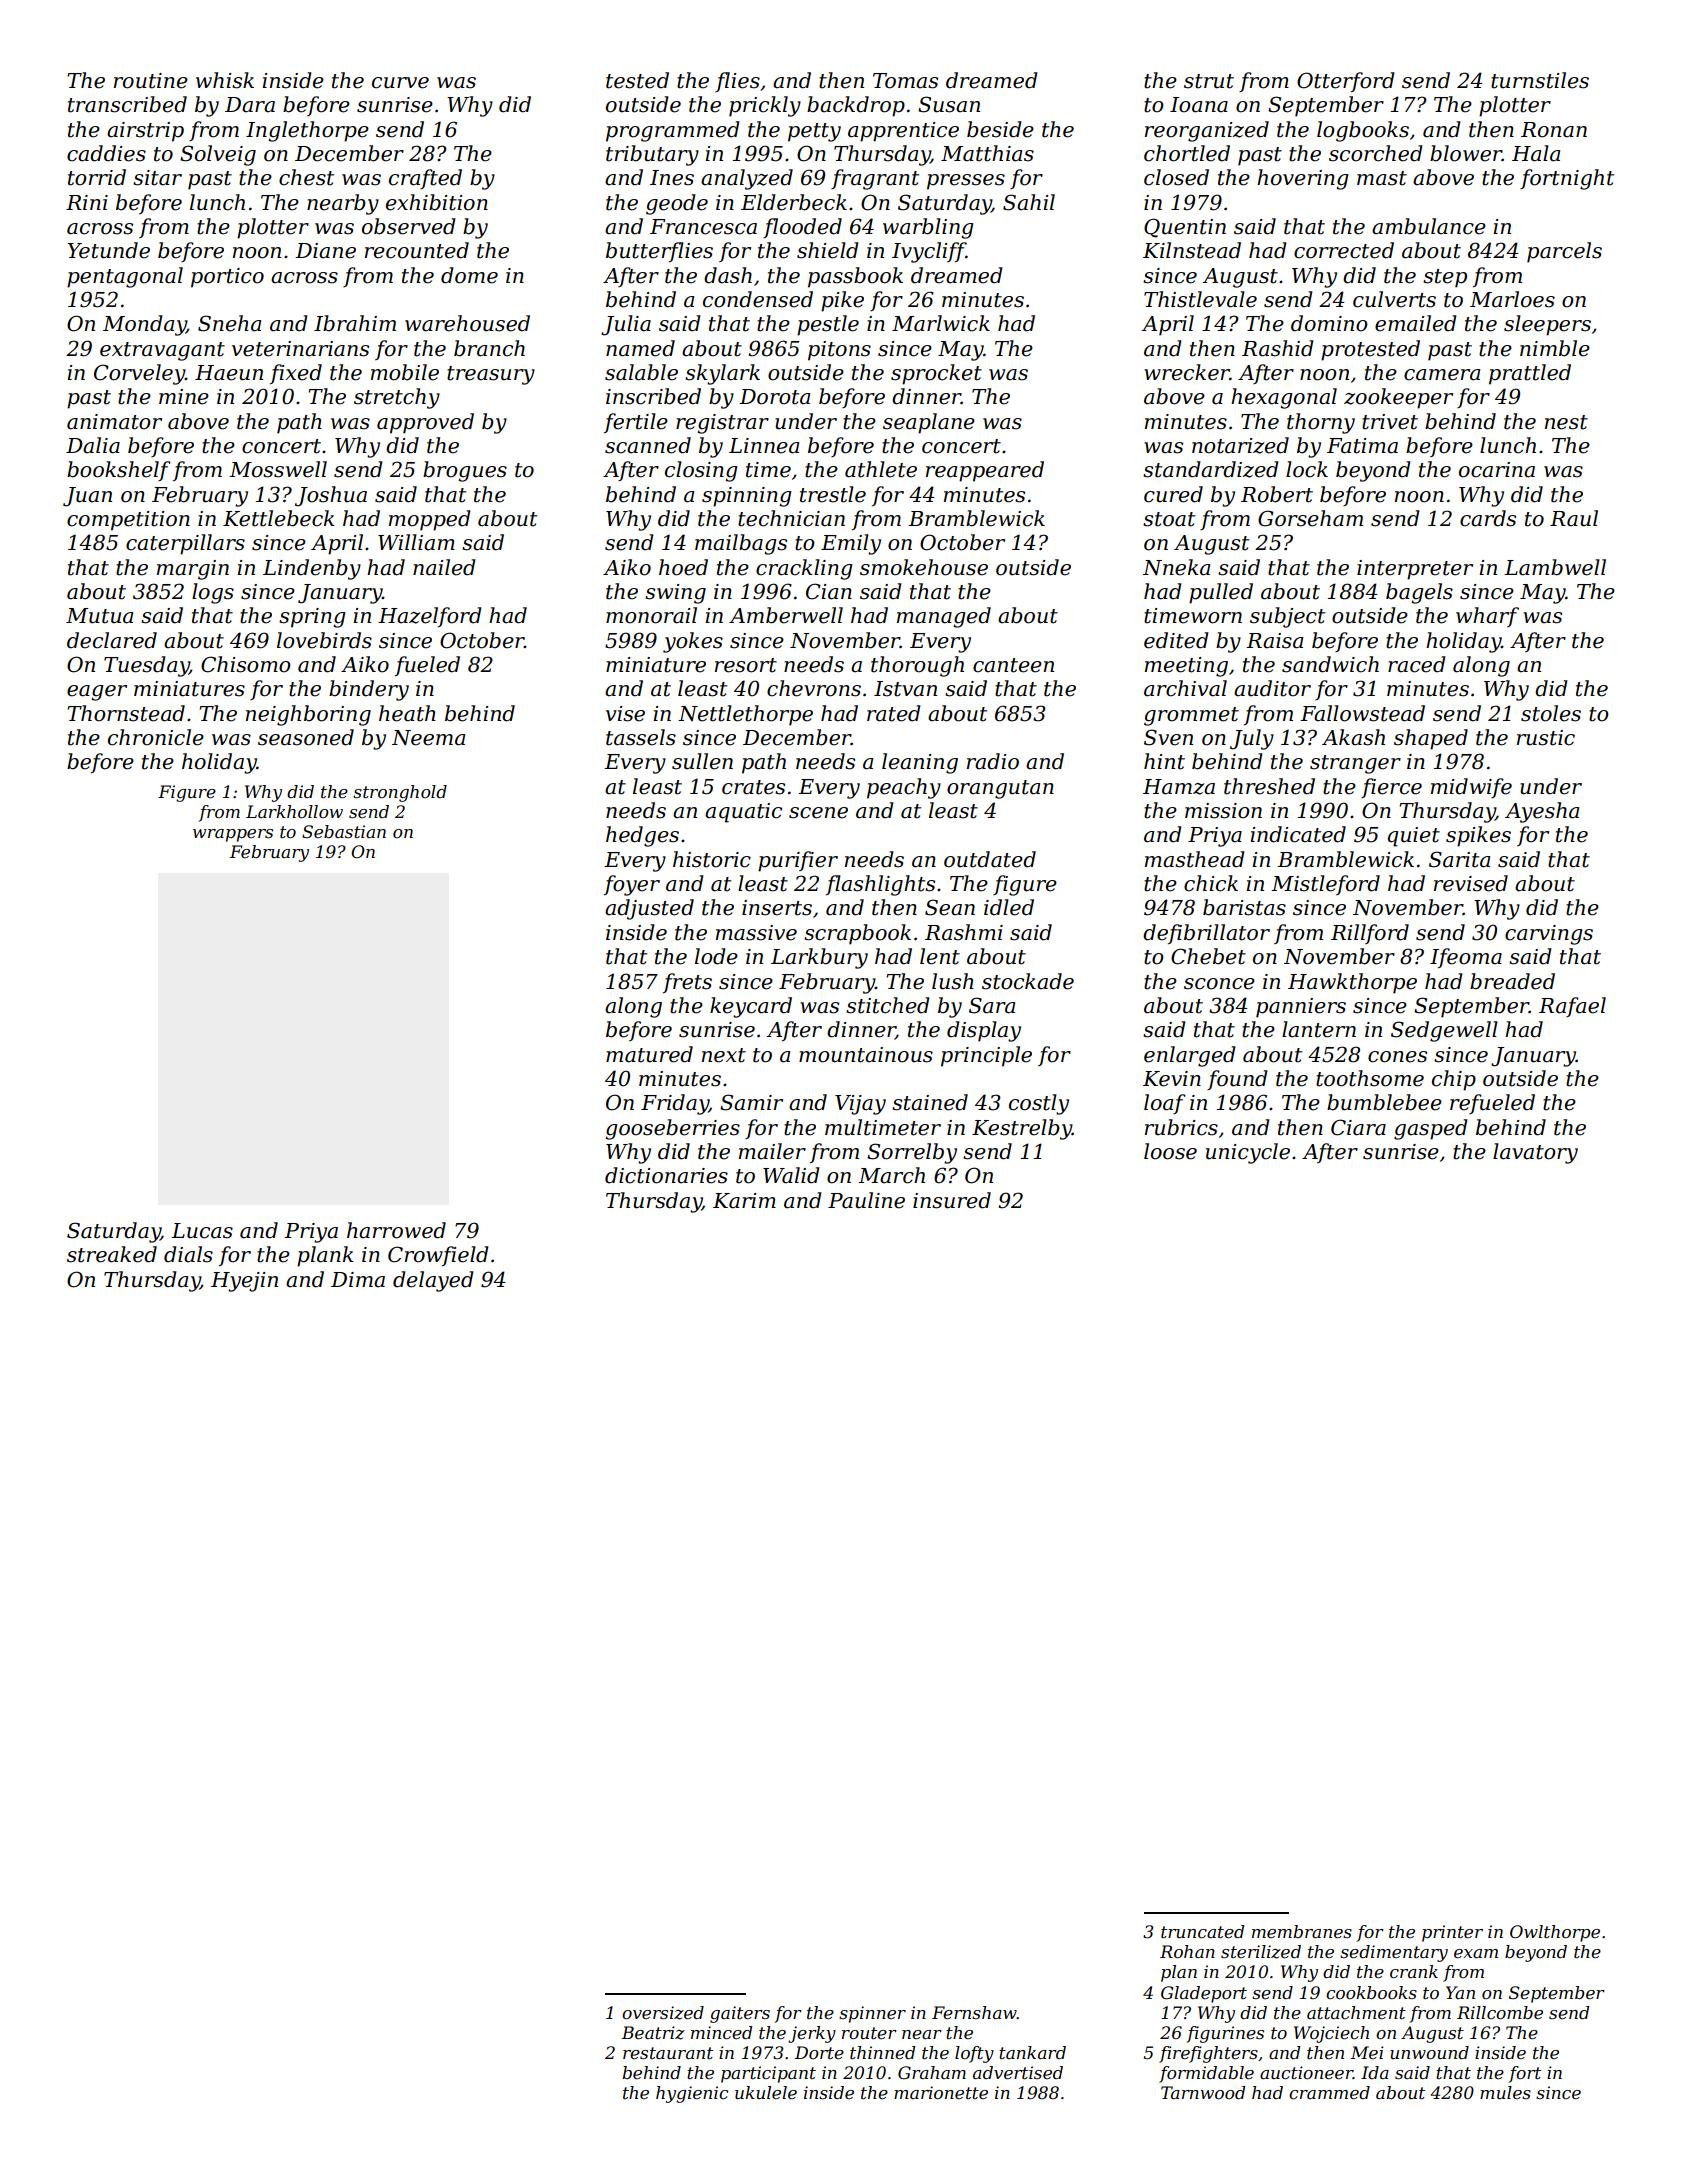 This document has width=1683, height=2178. What do you see at coordinates (774, 397) in the document?
I see `Dorota` at bounding box center [774, 397].
